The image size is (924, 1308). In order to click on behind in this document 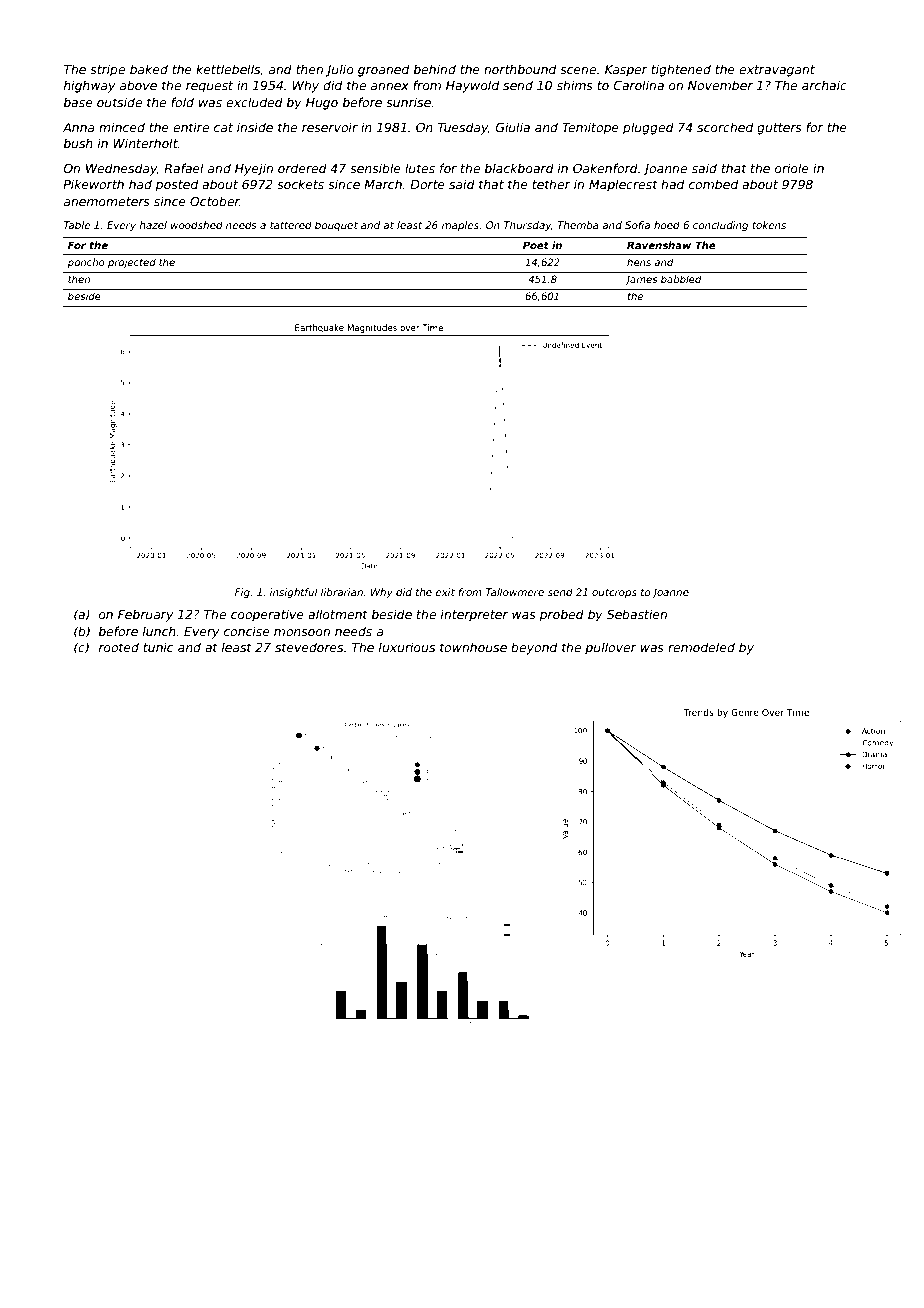, I will do `click(435, 69)`.
